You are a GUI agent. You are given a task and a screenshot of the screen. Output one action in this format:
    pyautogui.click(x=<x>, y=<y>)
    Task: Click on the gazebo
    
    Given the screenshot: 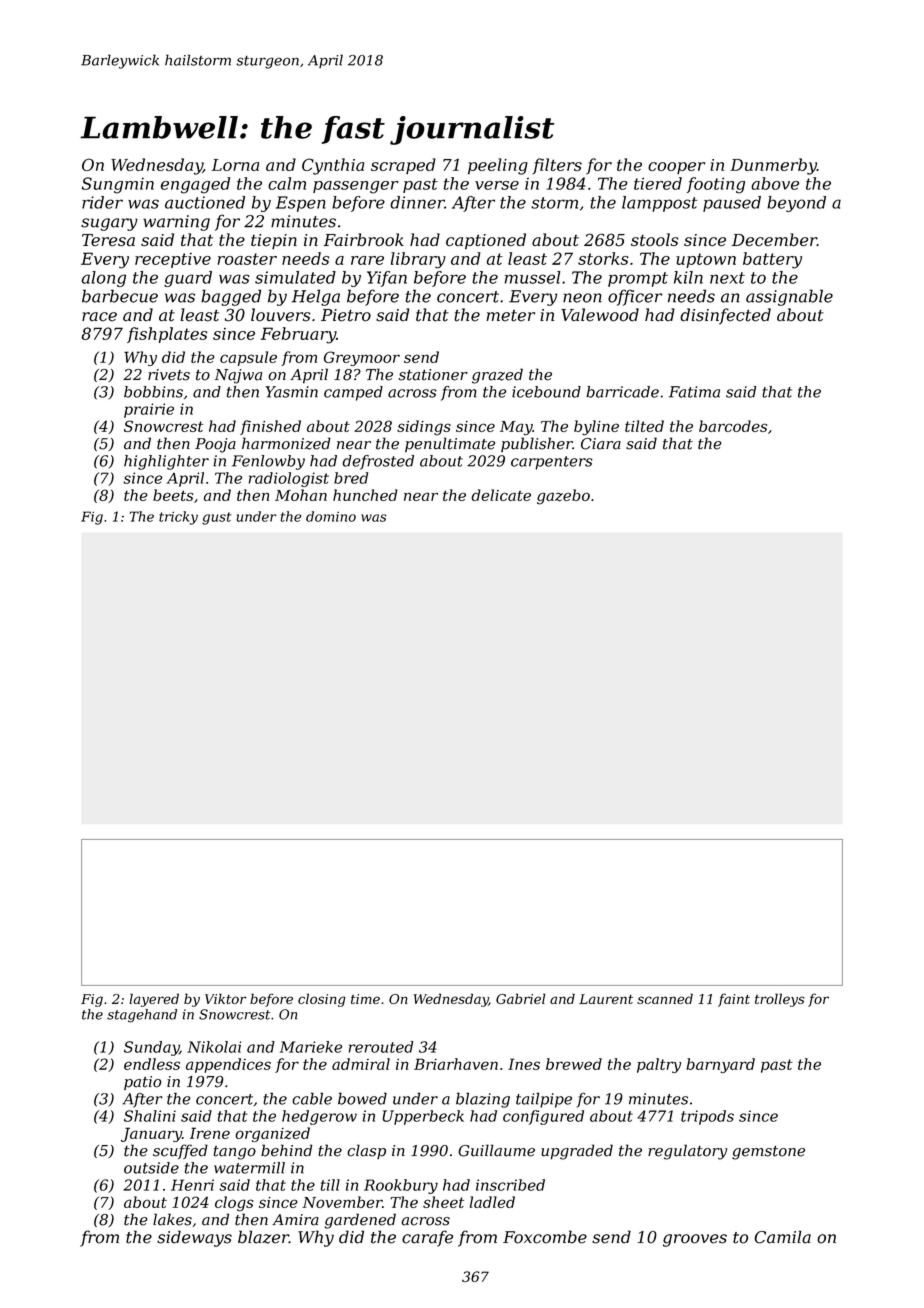 What is the action you would take?
    pyautogui.click(x=563, y=497)
